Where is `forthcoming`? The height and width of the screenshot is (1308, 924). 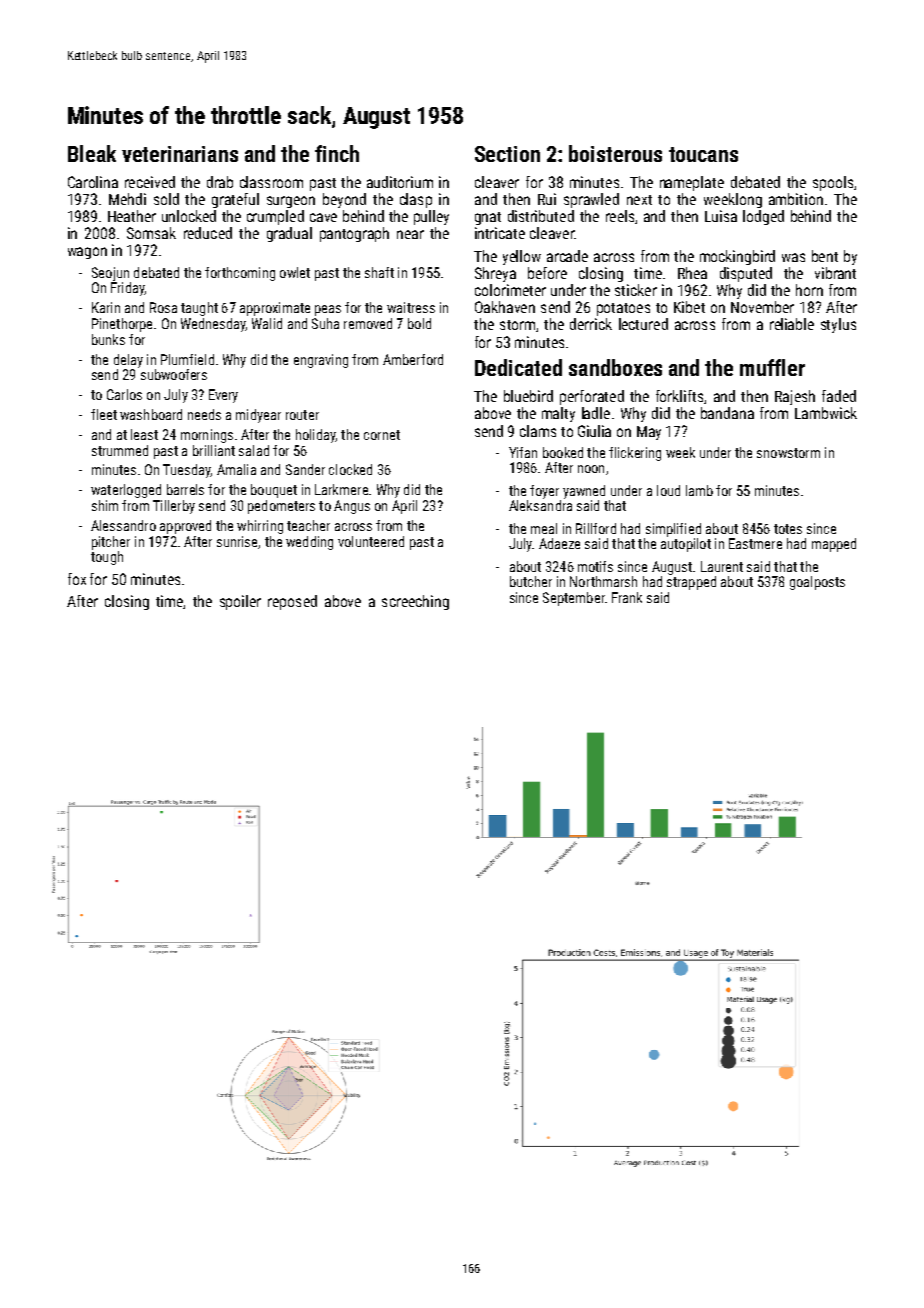 forthcoming is located at coordinates (240, 274).
